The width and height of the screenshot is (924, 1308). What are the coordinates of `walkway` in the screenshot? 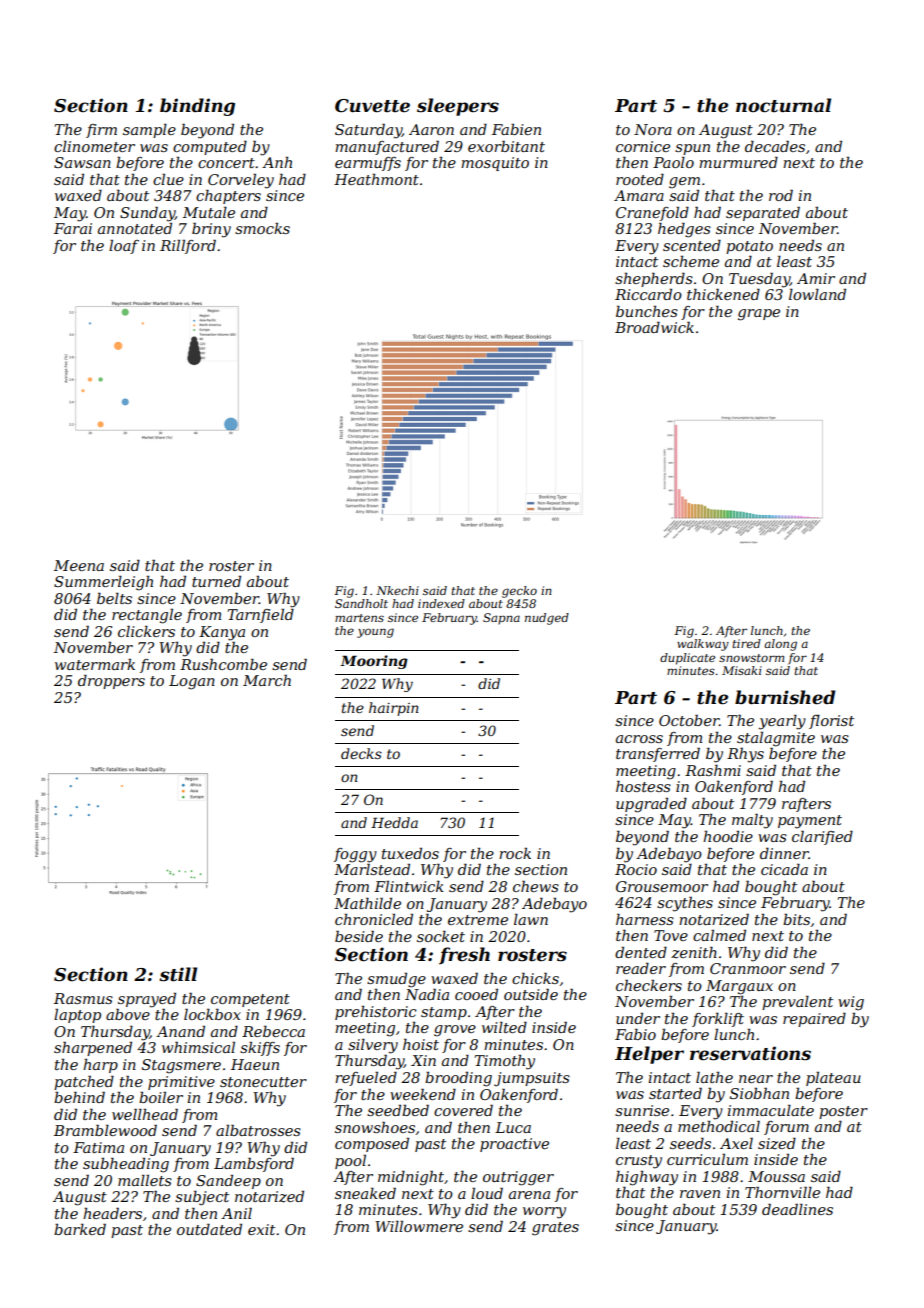 It's located at (703, 645).
